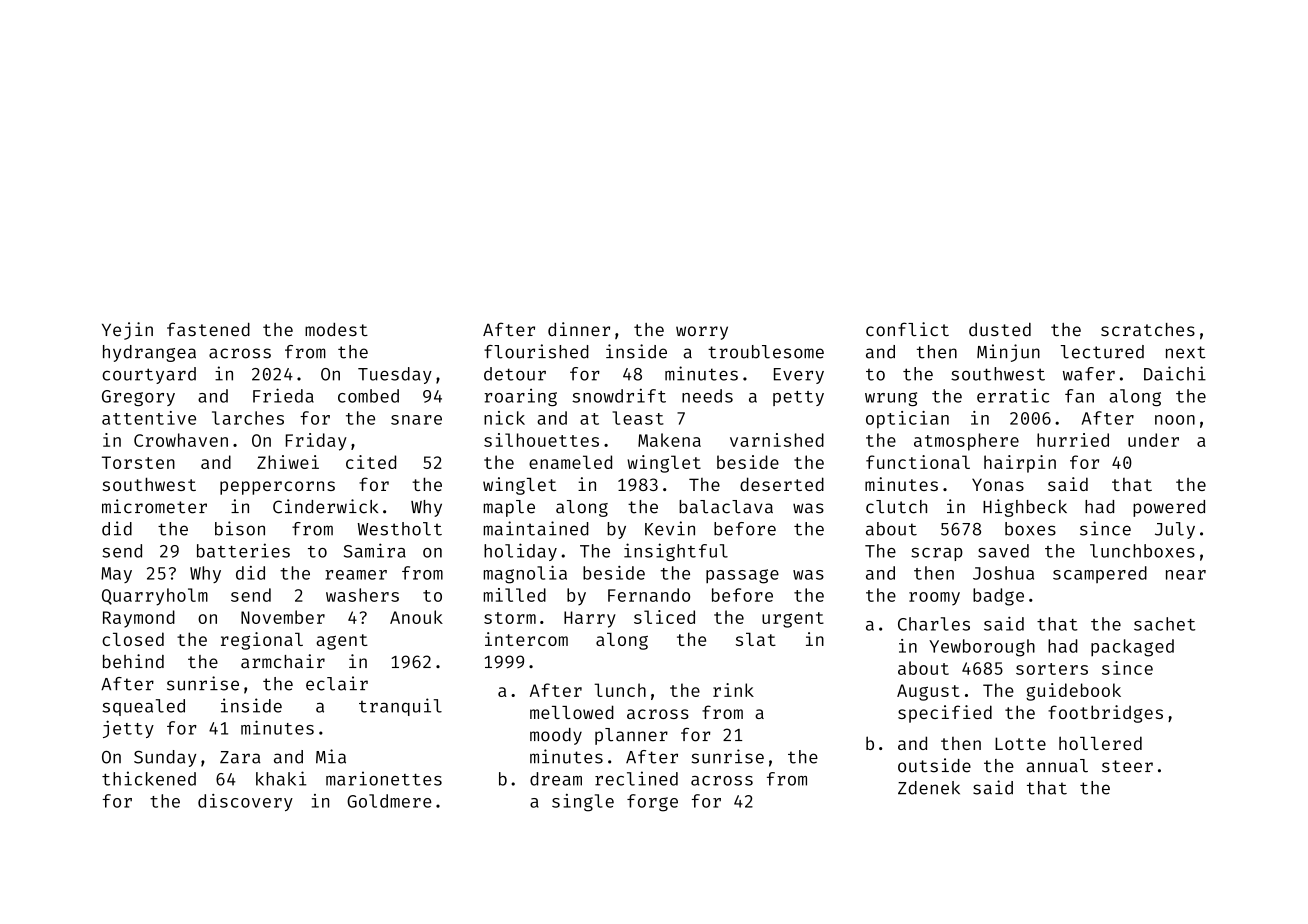 The image size is (1308, 924). I want to click on insightful, so click(676, 552).
